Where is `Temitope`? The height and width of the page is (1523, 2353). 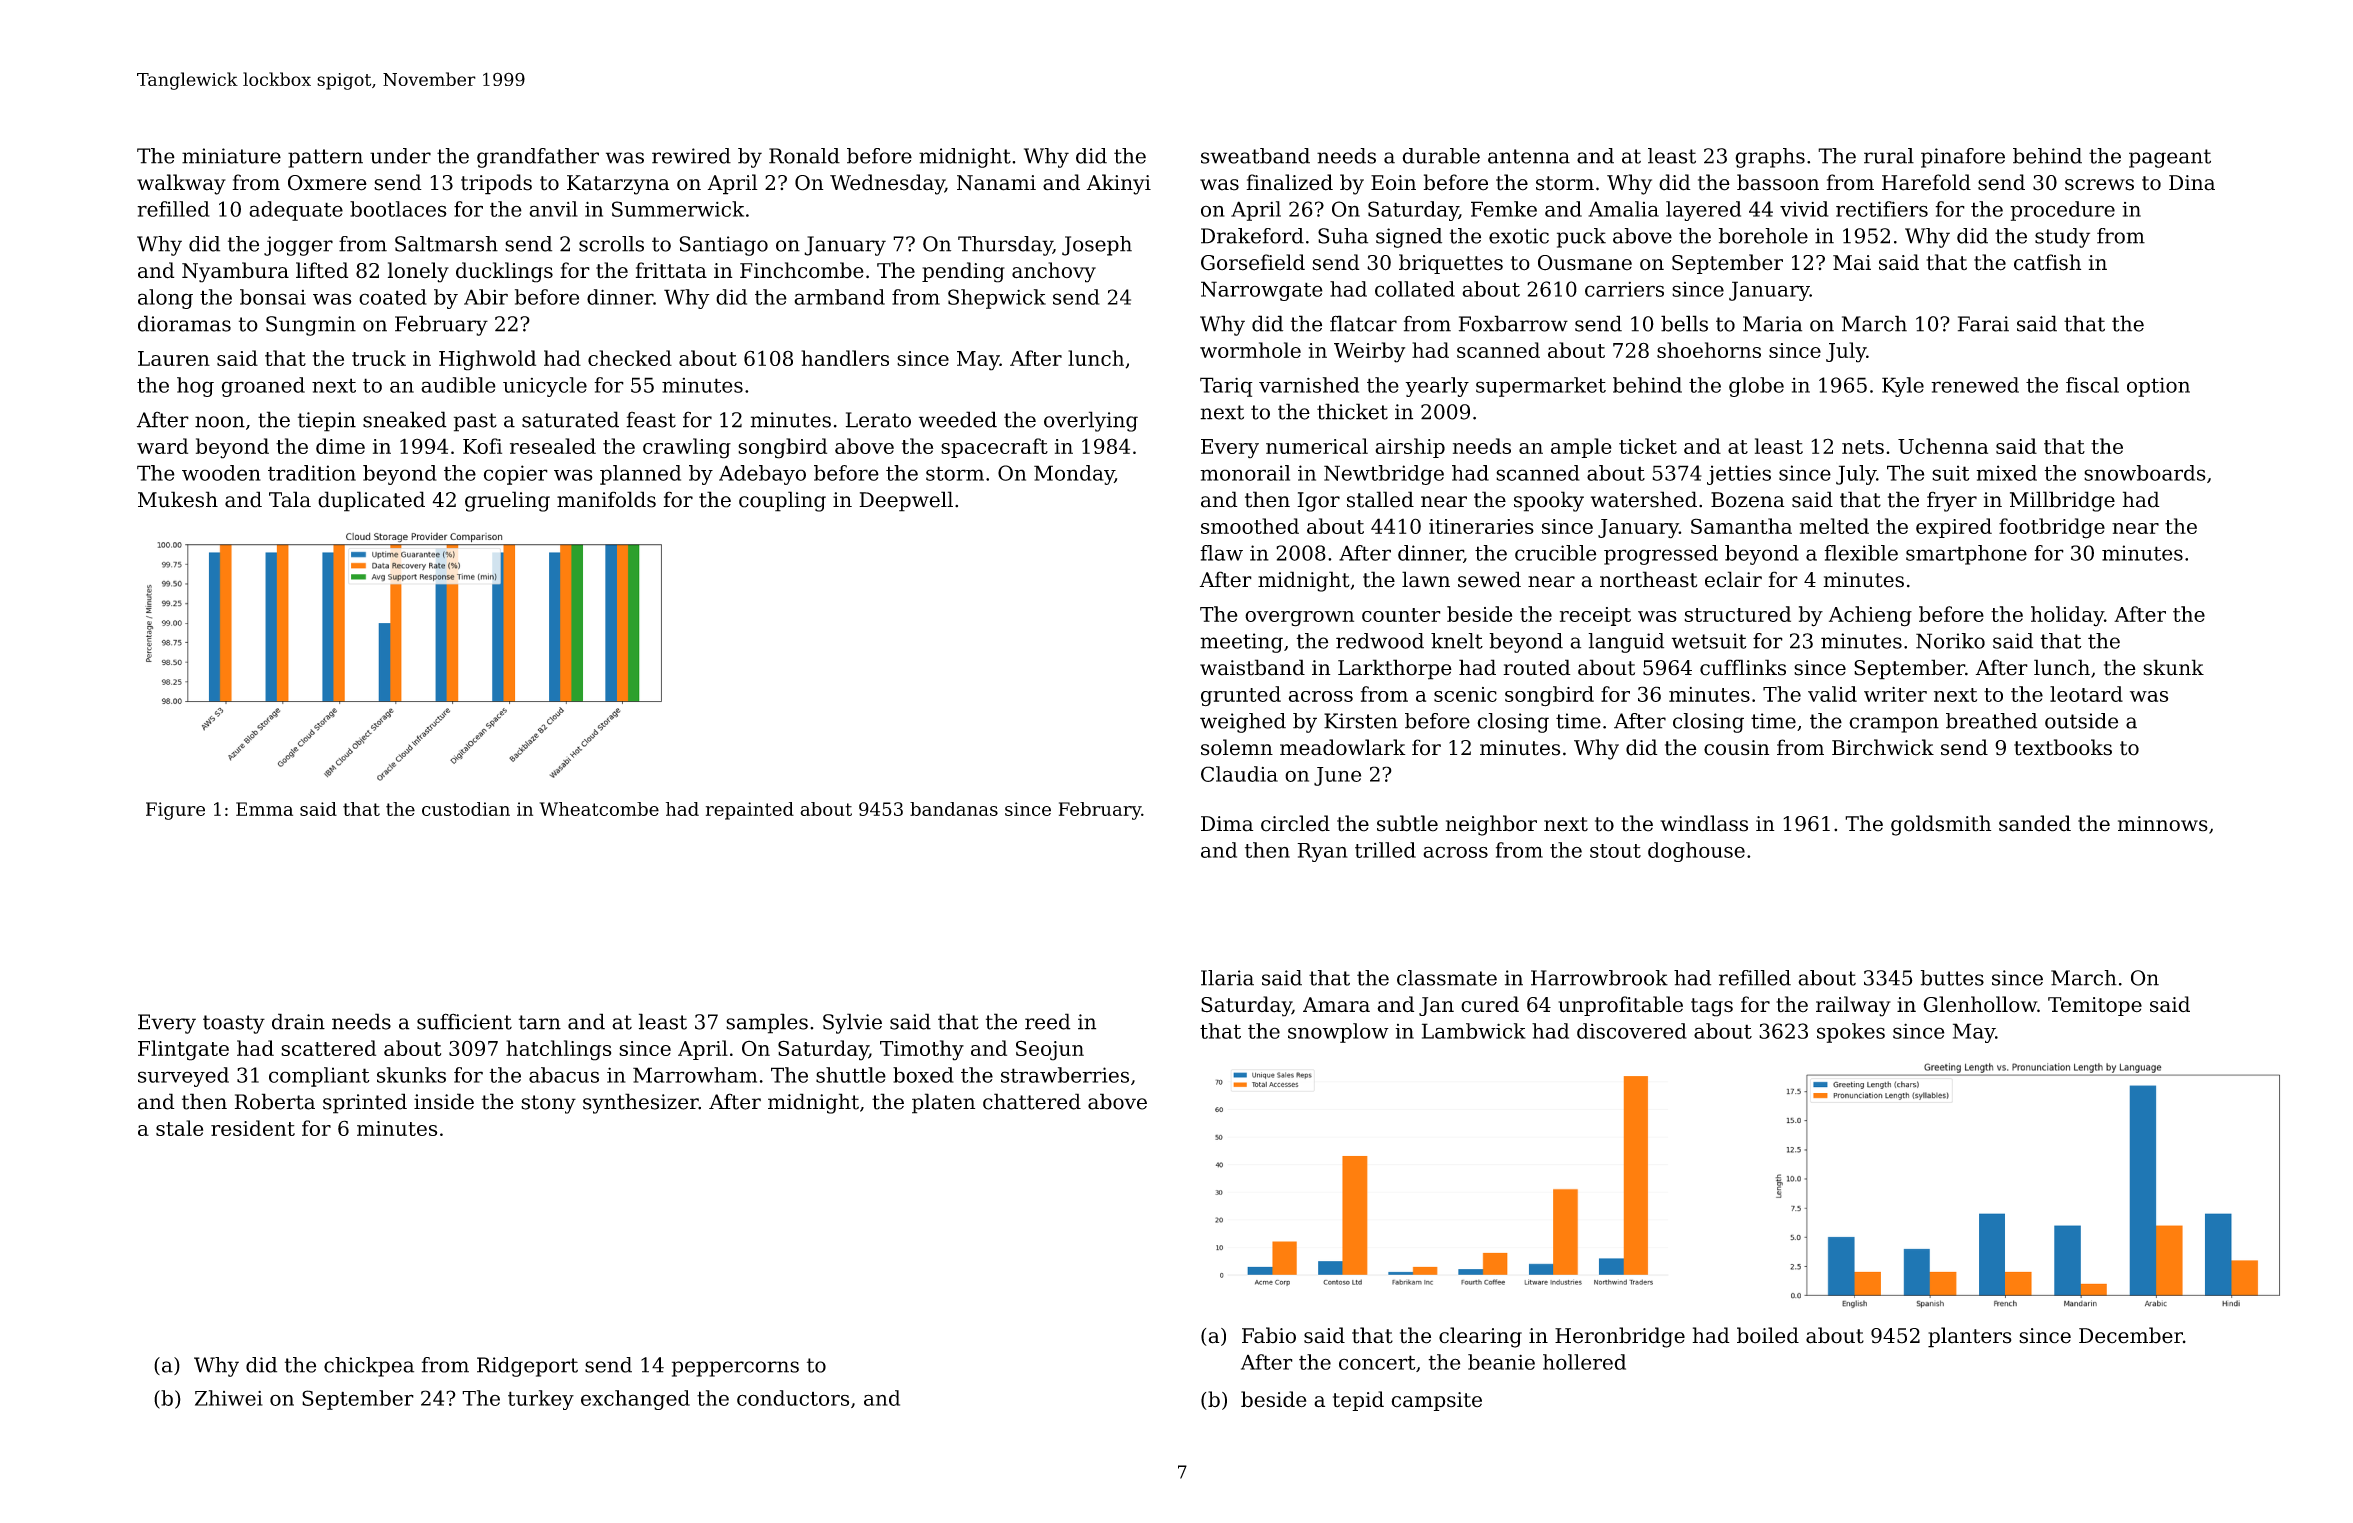
Temitope is located at coordinates (2095, 1006).
